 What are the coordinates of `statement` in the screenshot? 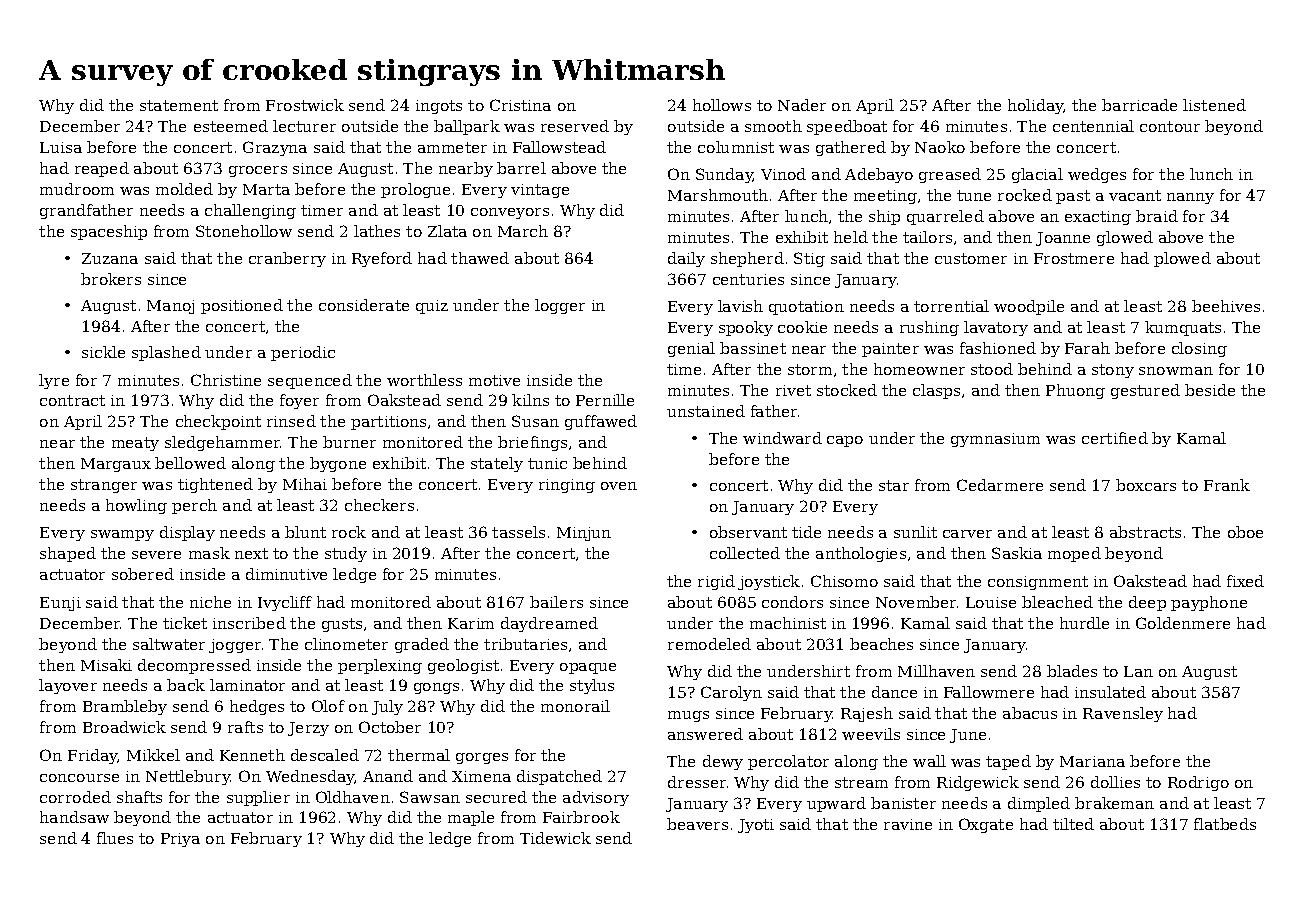 It's located at (179, 105).
